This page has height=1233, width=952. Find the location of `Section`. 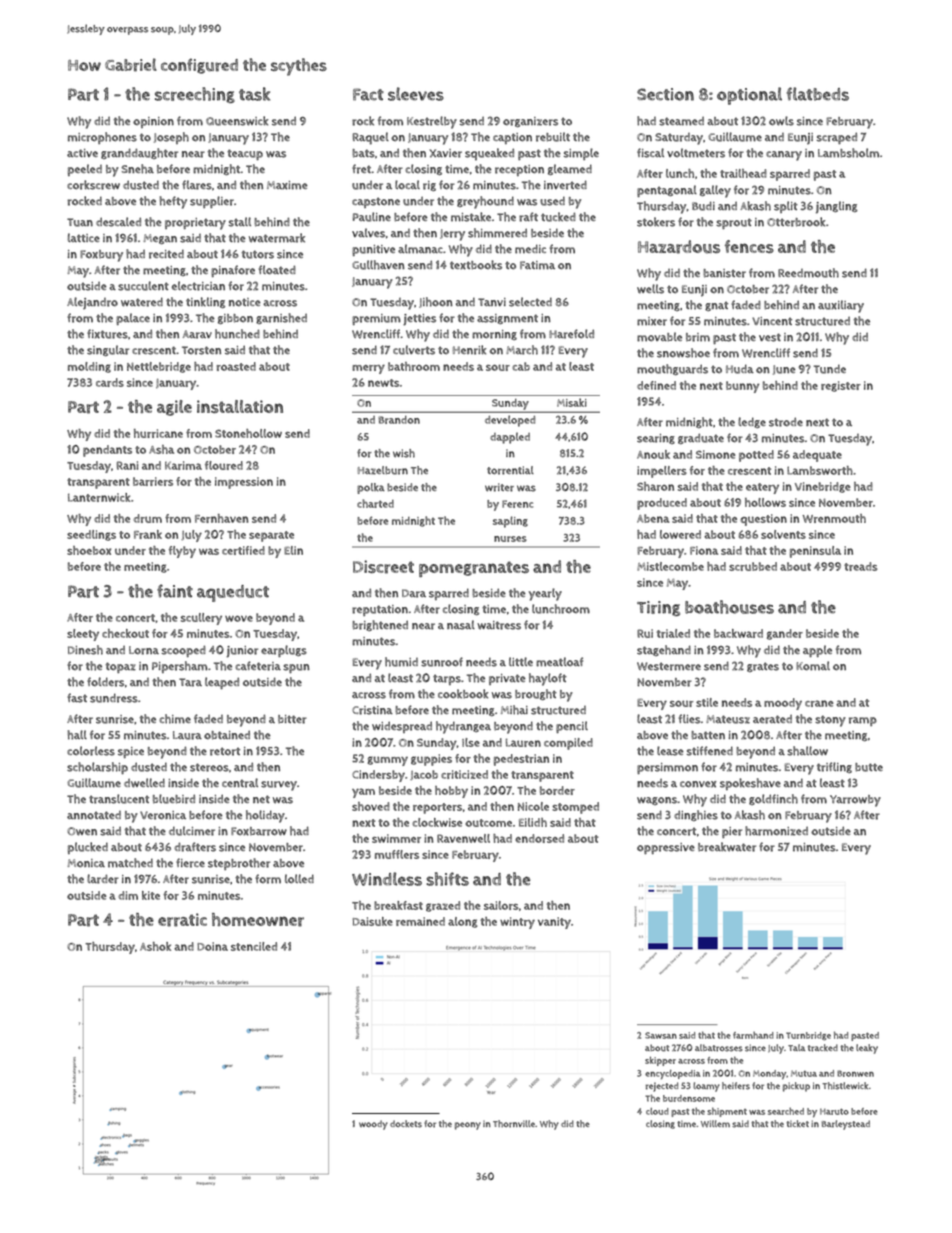

Section is located at coordinates (665, 94).
